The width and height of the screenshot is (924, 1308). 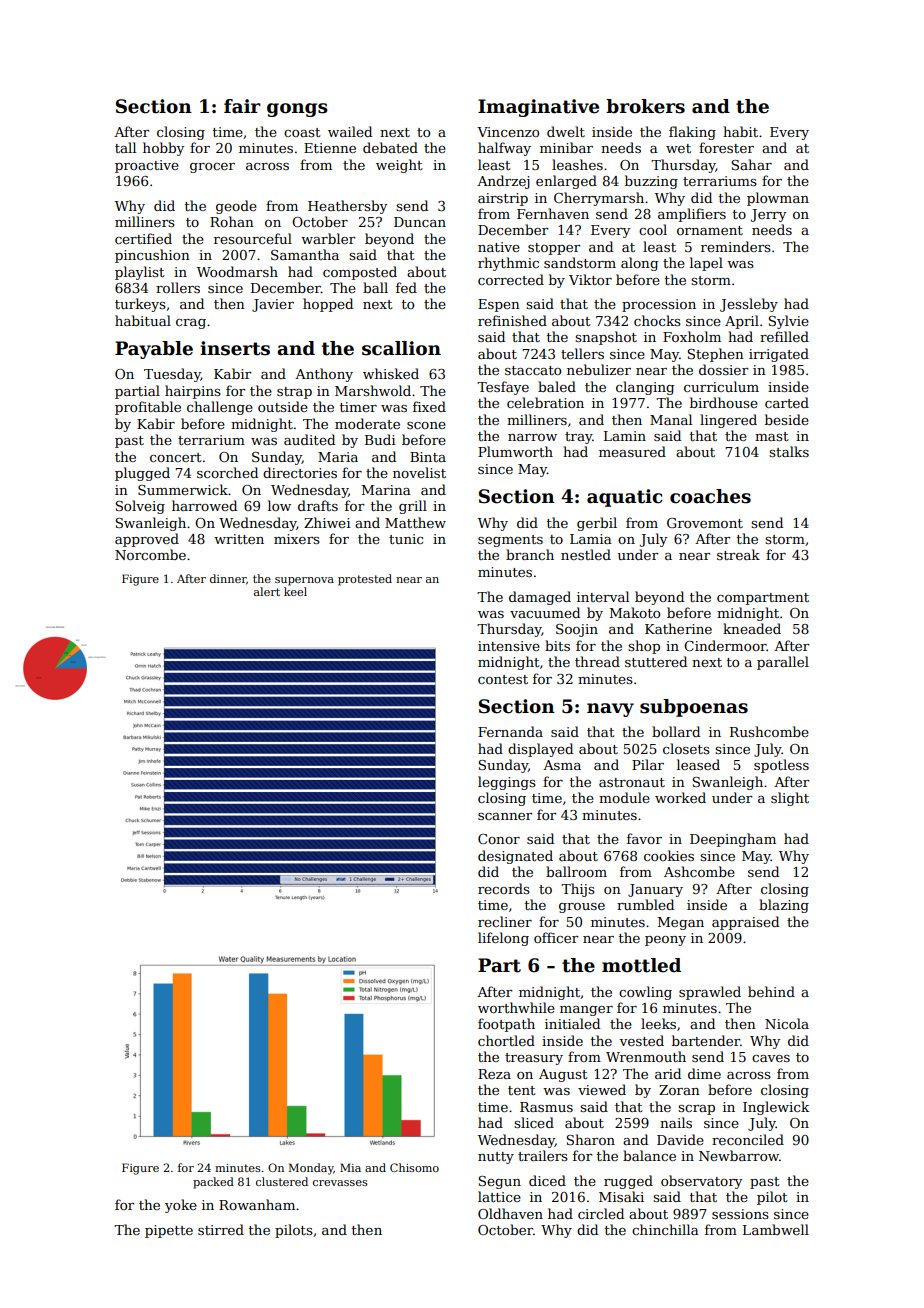 I want to click on Marina, so click(x=386, y=490).
